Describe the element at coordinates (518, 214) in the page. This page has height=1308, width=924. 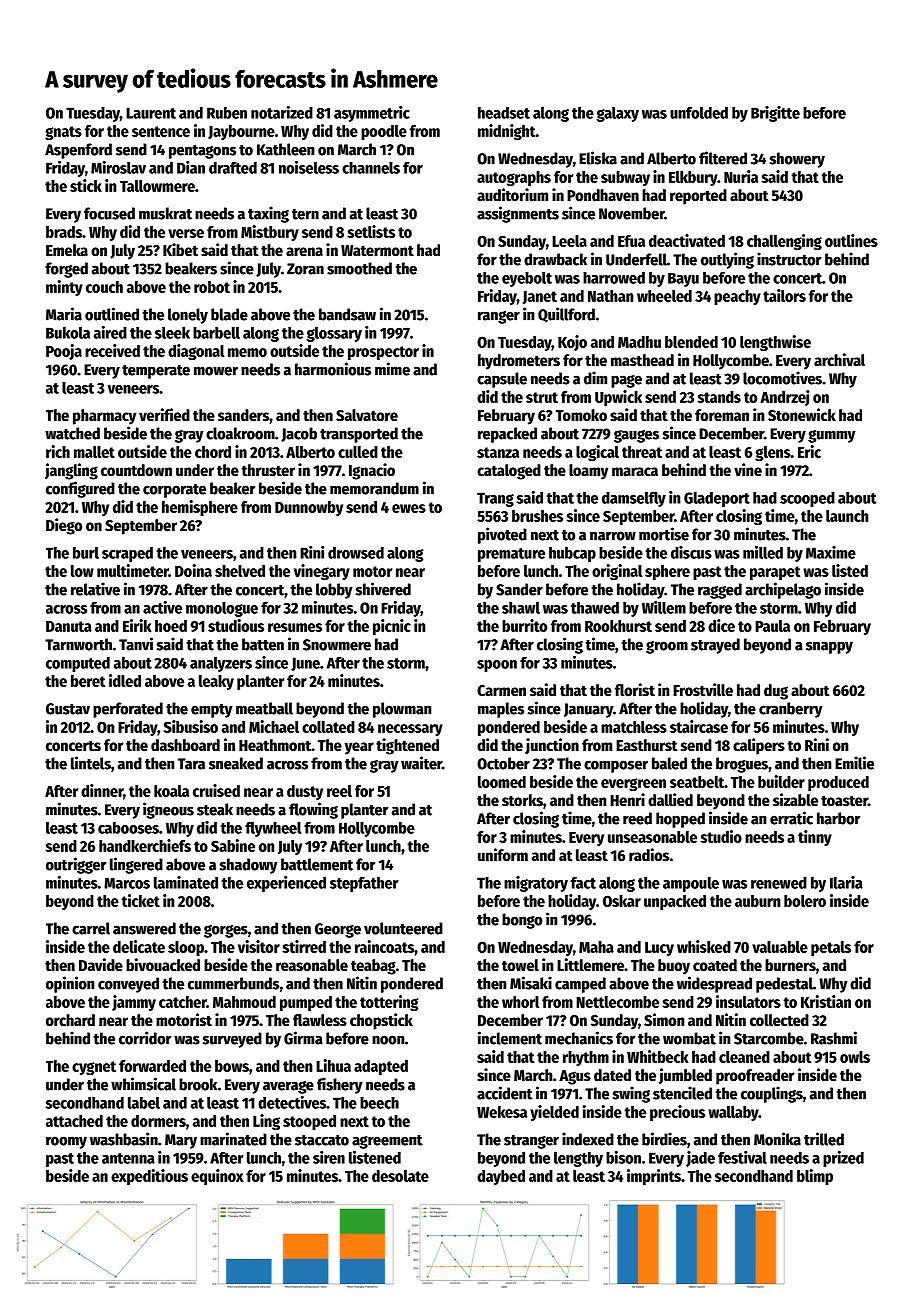
I see `assignments` at that location.
